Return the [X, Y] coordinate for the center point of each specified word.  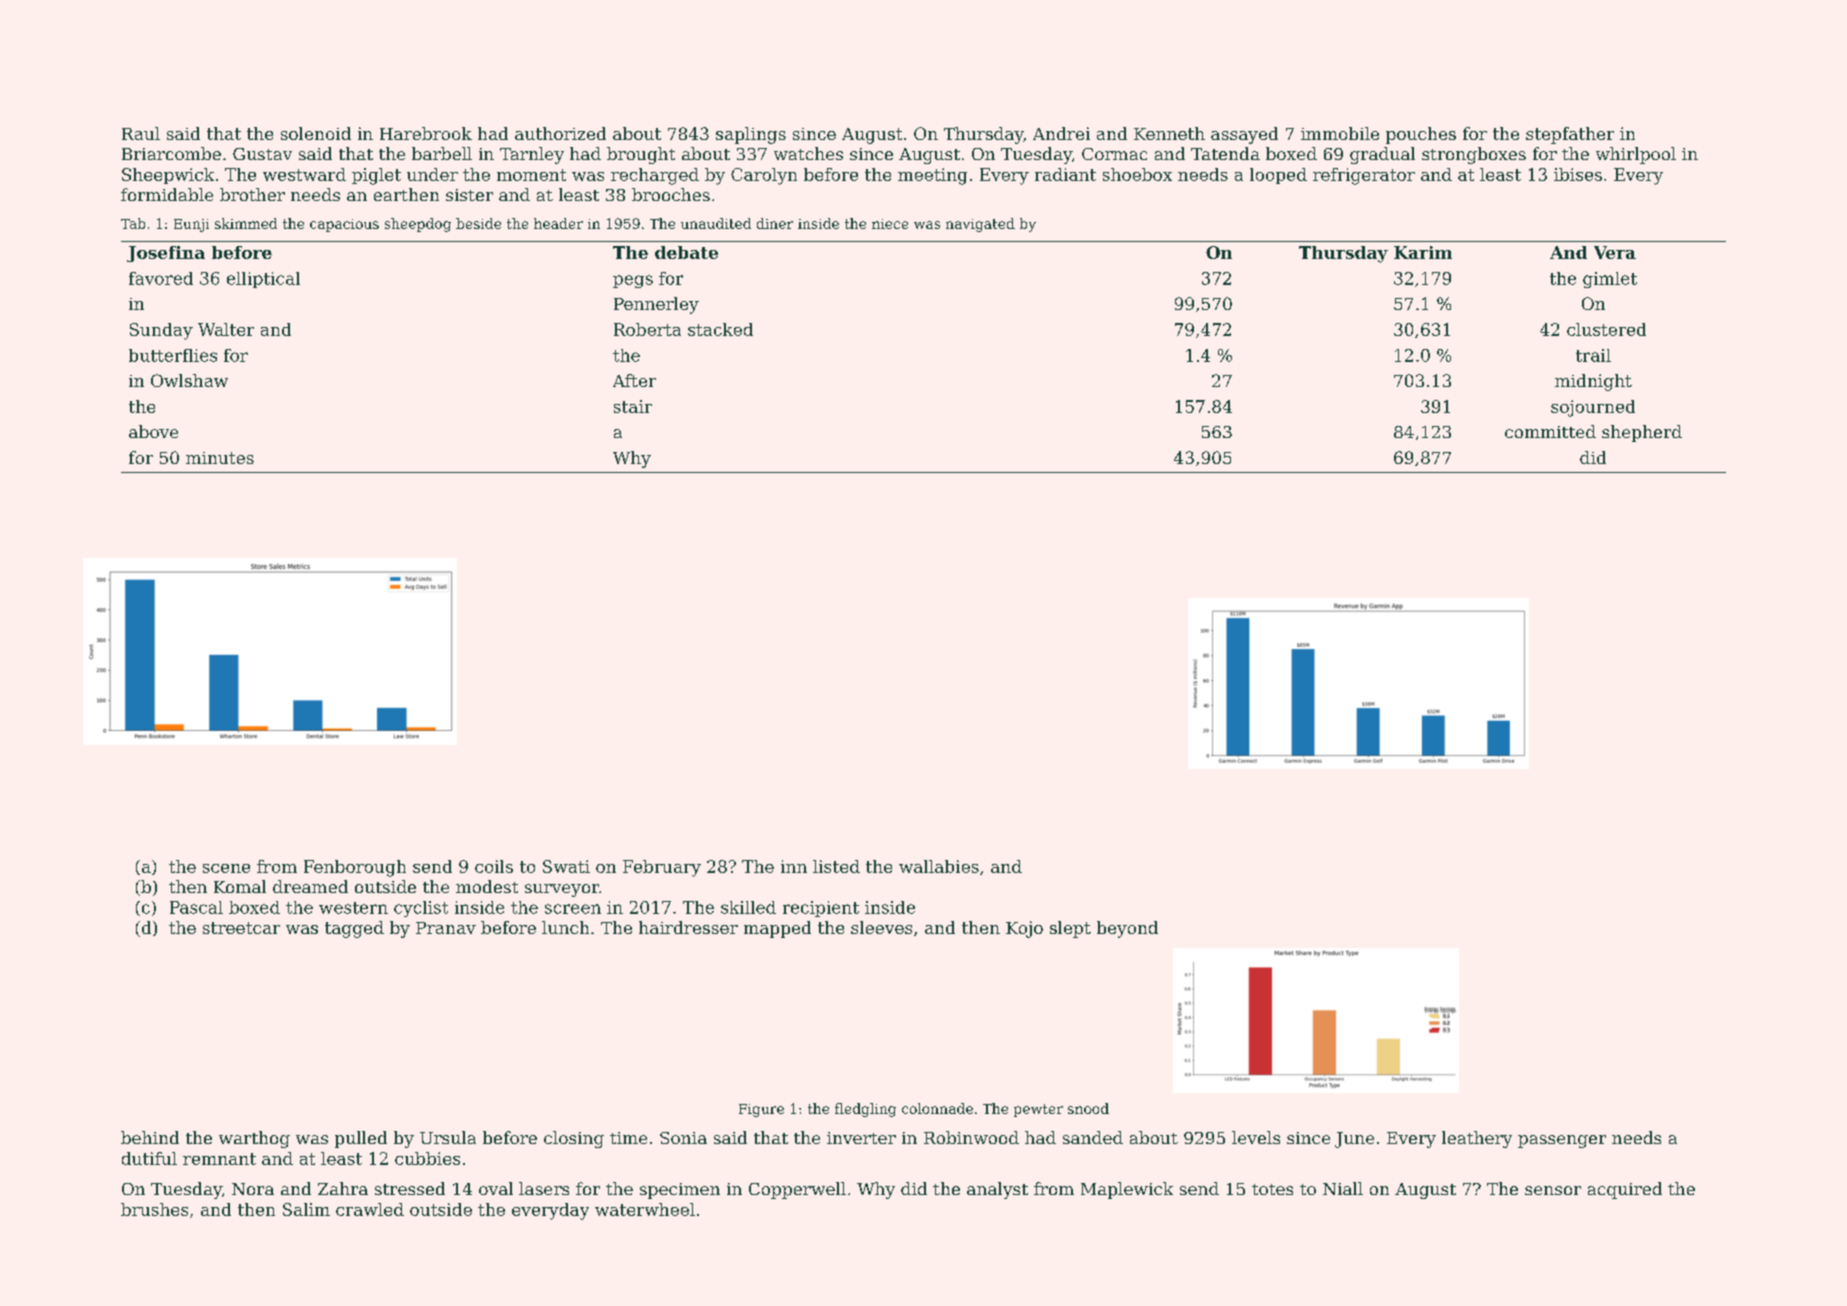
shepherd [1642, 433]
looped [1278, 176]
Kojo [1024, 929]
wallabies [939, 866]
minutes [220, 458]
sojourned [1593, 408]
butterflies [173, 355]
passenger [1562, 1141]
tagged [354, 929]
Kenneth [1169, 133]
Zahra [343, 1188]
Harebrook [426, 133]
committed [1550, 431]
